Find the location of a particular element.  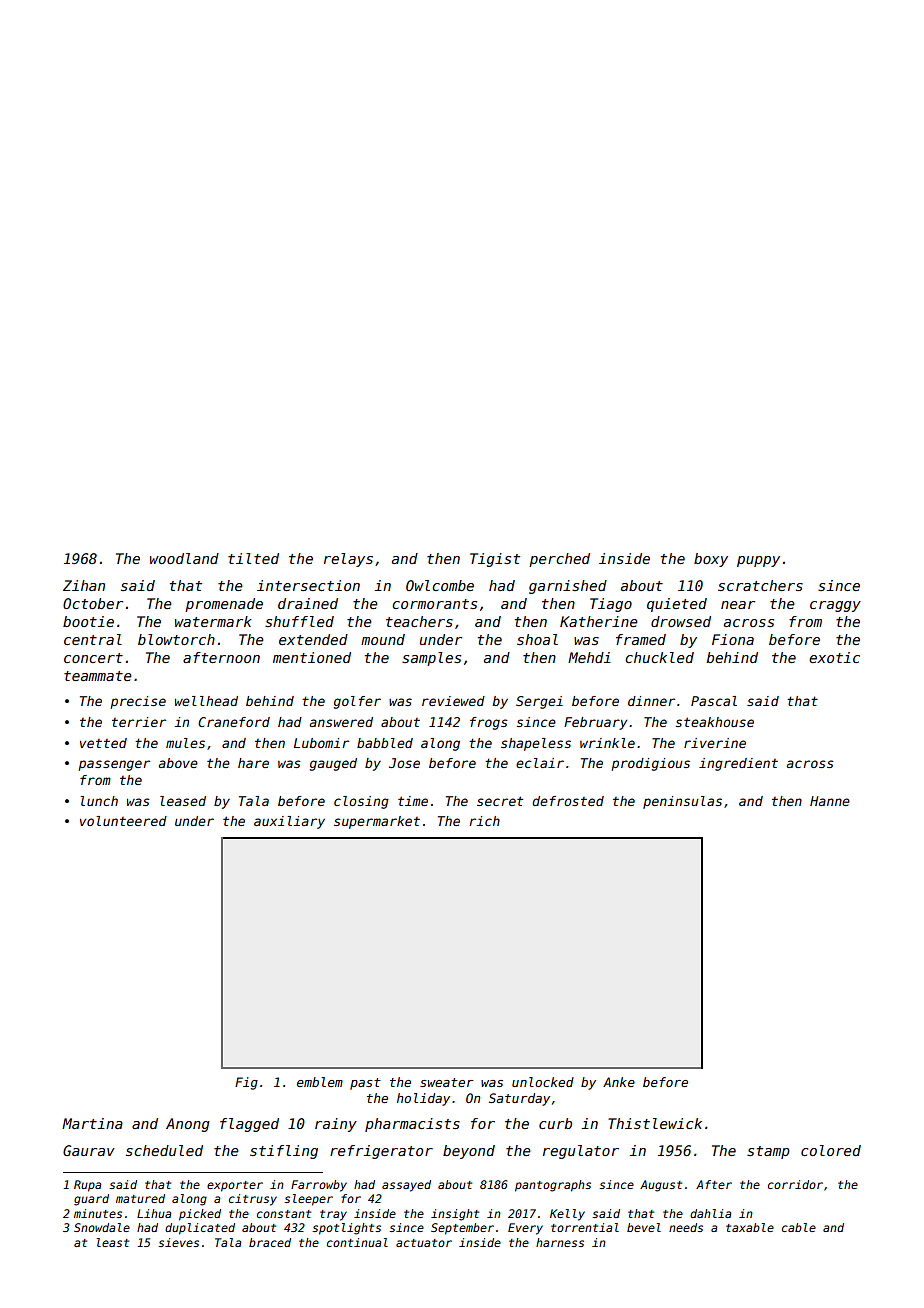

volunteered is located at coordinates (123, 821).
